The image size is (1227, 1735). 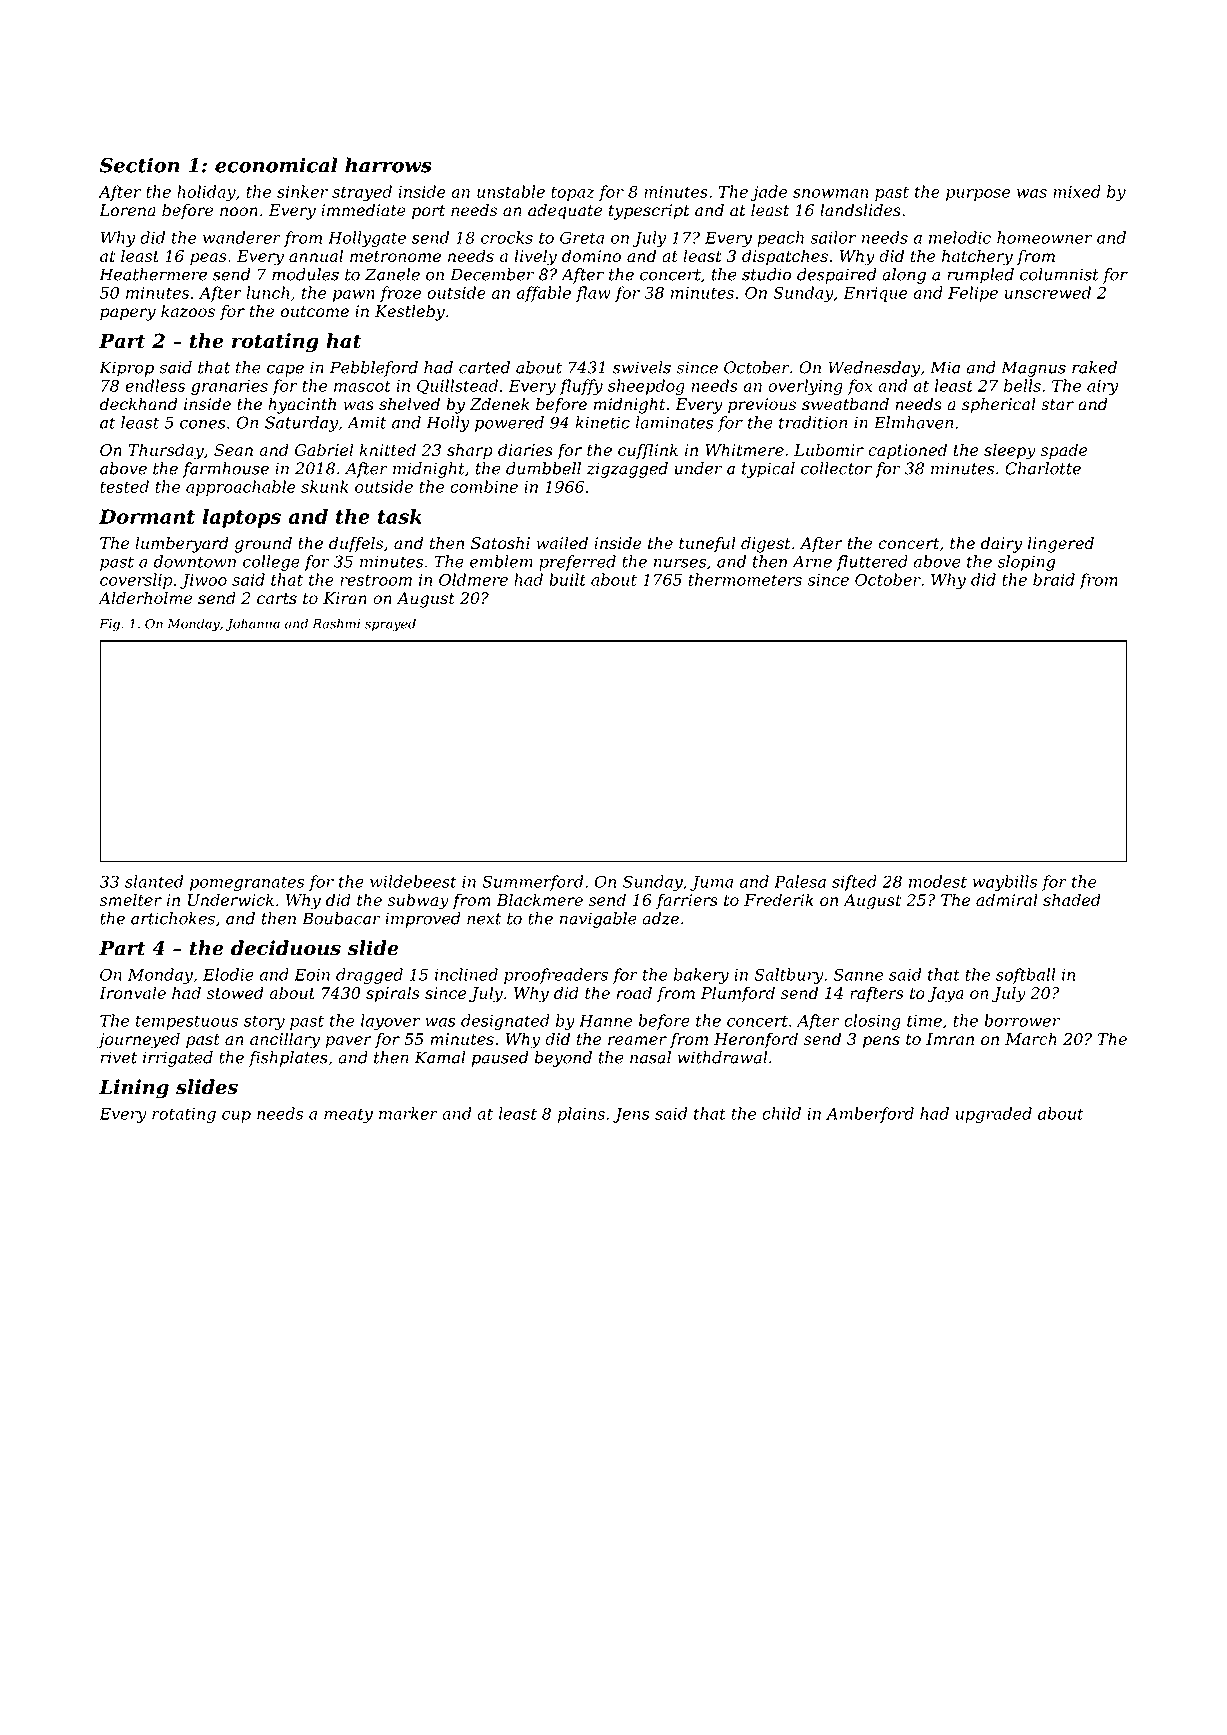 I want to click on meaty, so click(x=348, y=1115).
